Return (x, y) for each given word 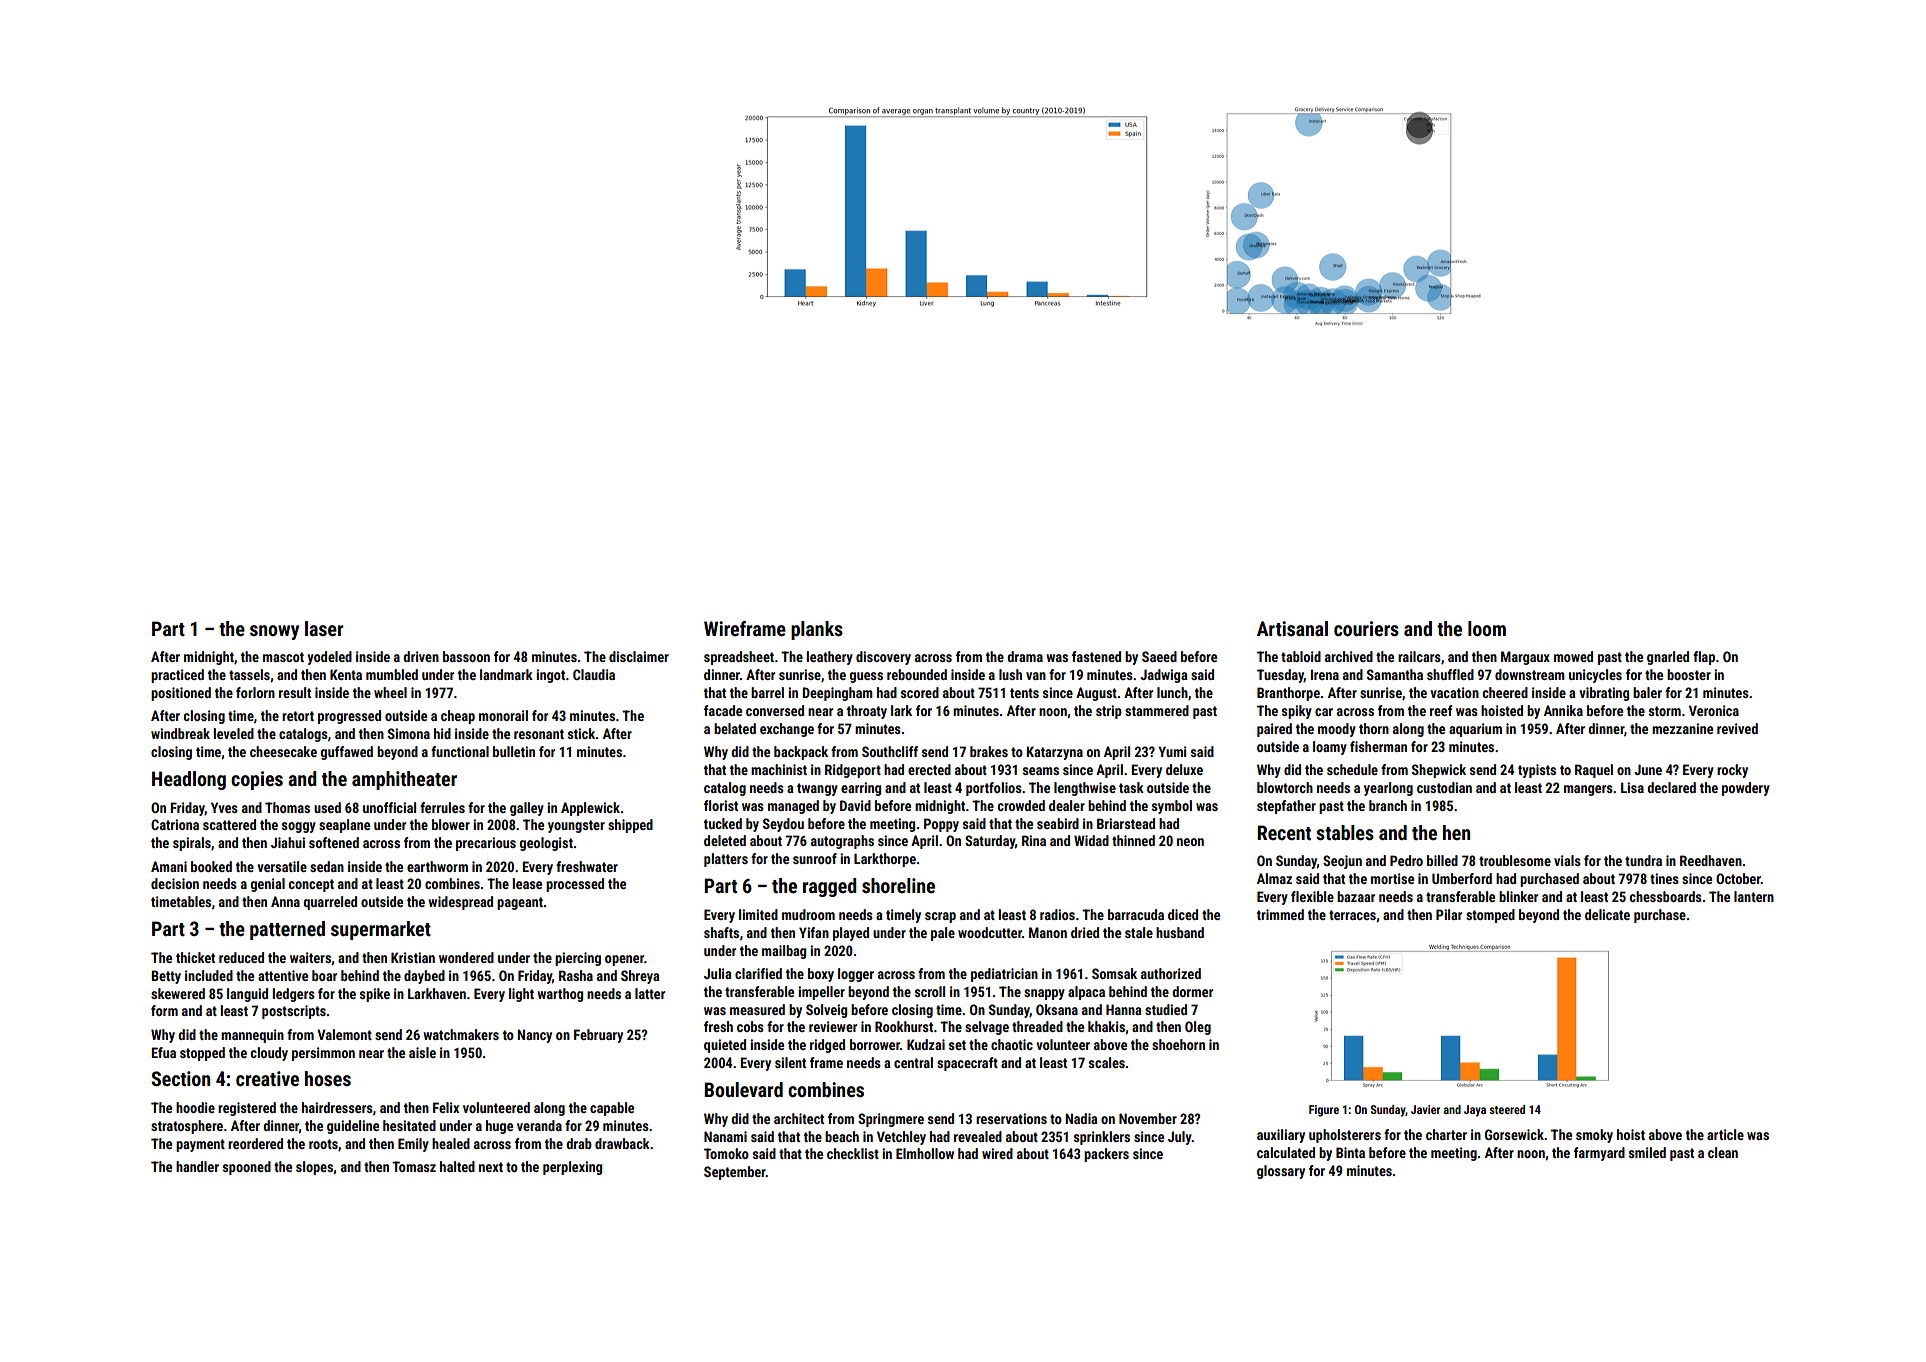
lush (1010, 674)
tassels (249, 674)
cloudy (269, 1054)
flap (1704, 658)
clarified (758, 973)
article (1725, 1134)
